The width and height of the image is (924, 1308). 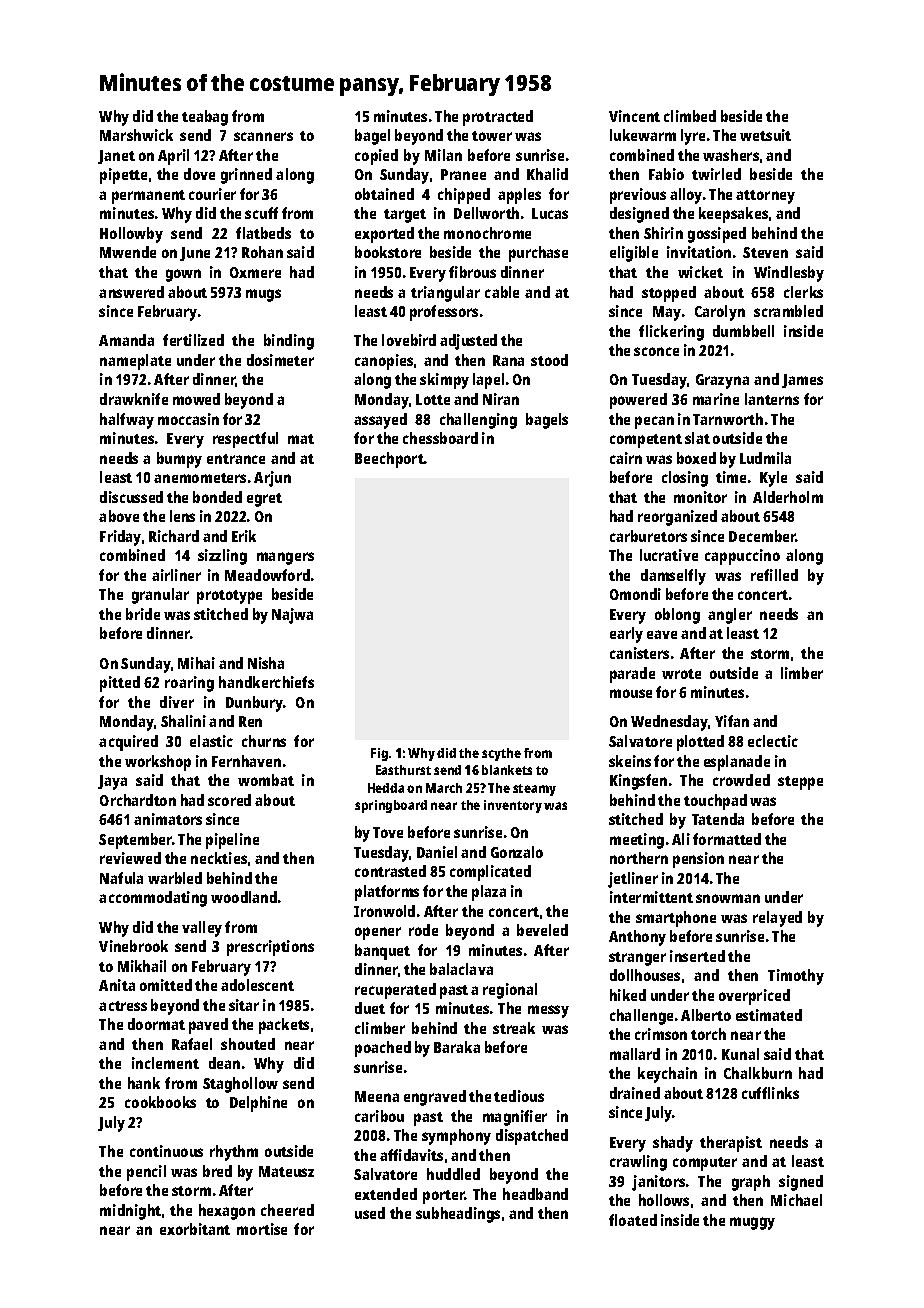 What do you see at coordinates (498, 118) in the image?
I see `protracted` at bounding box center [498, 118].
